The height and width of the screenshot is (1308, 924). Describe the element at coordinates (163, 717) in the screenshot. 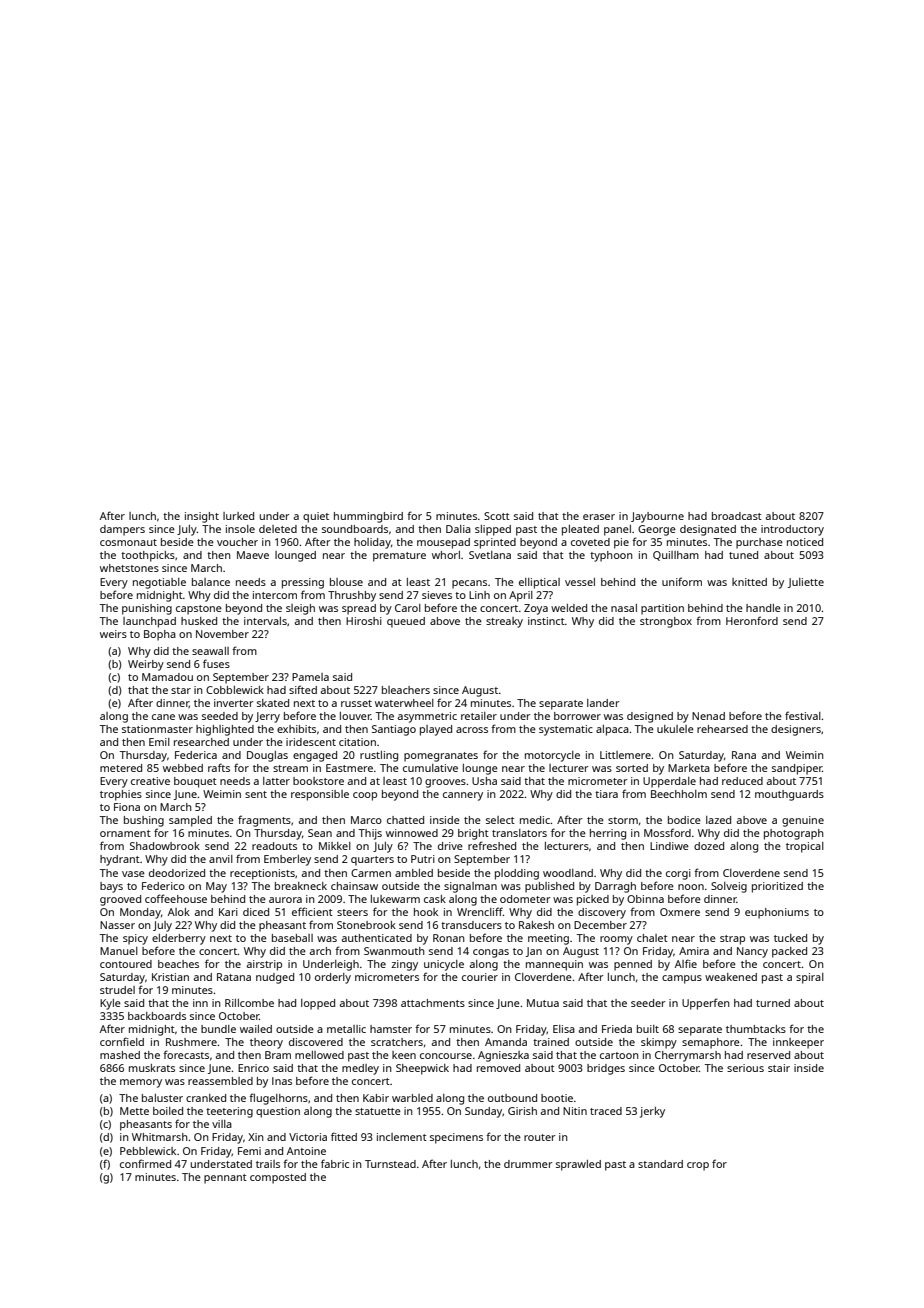

I see `cane` at that location.
